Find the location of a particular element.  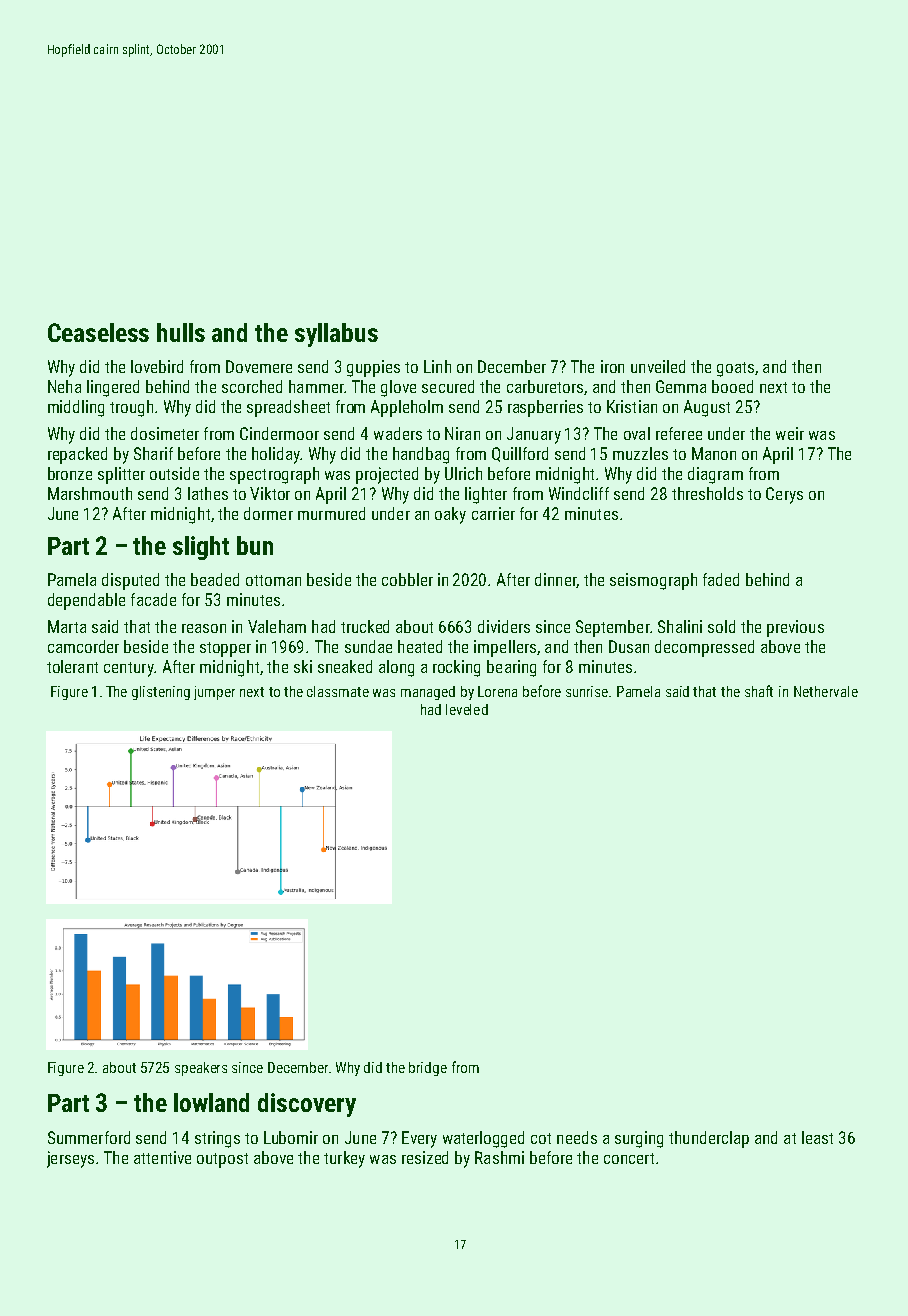

Every is located at coordinates (419, 1139).
